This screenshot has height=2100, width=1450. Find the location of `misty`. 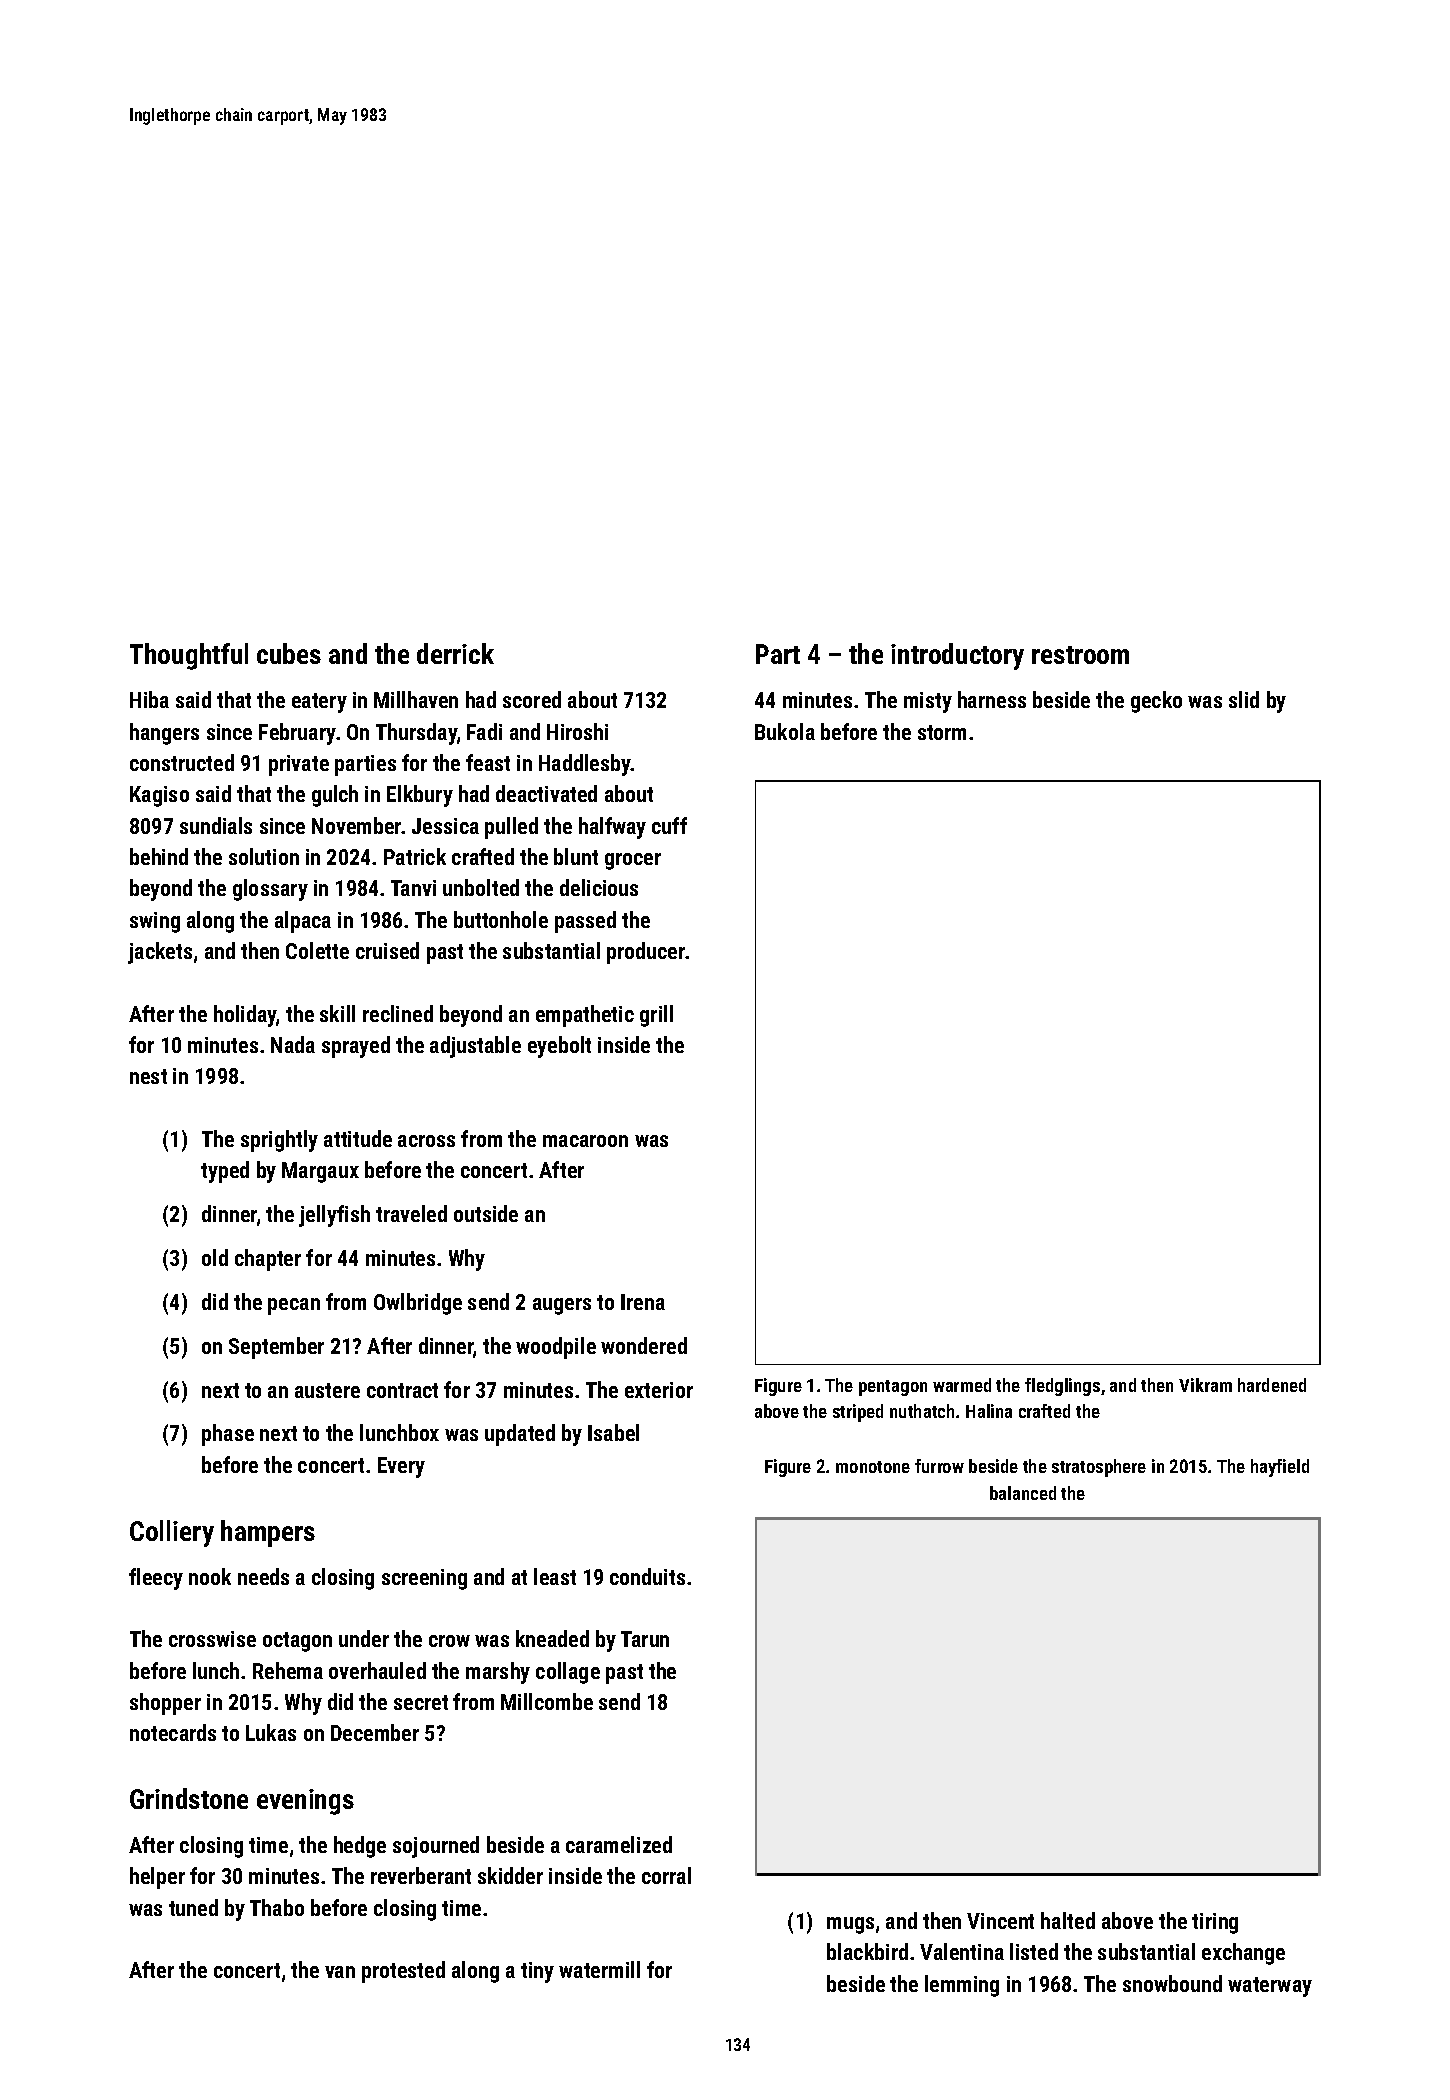

misty is located at coordinates (928, 702).
